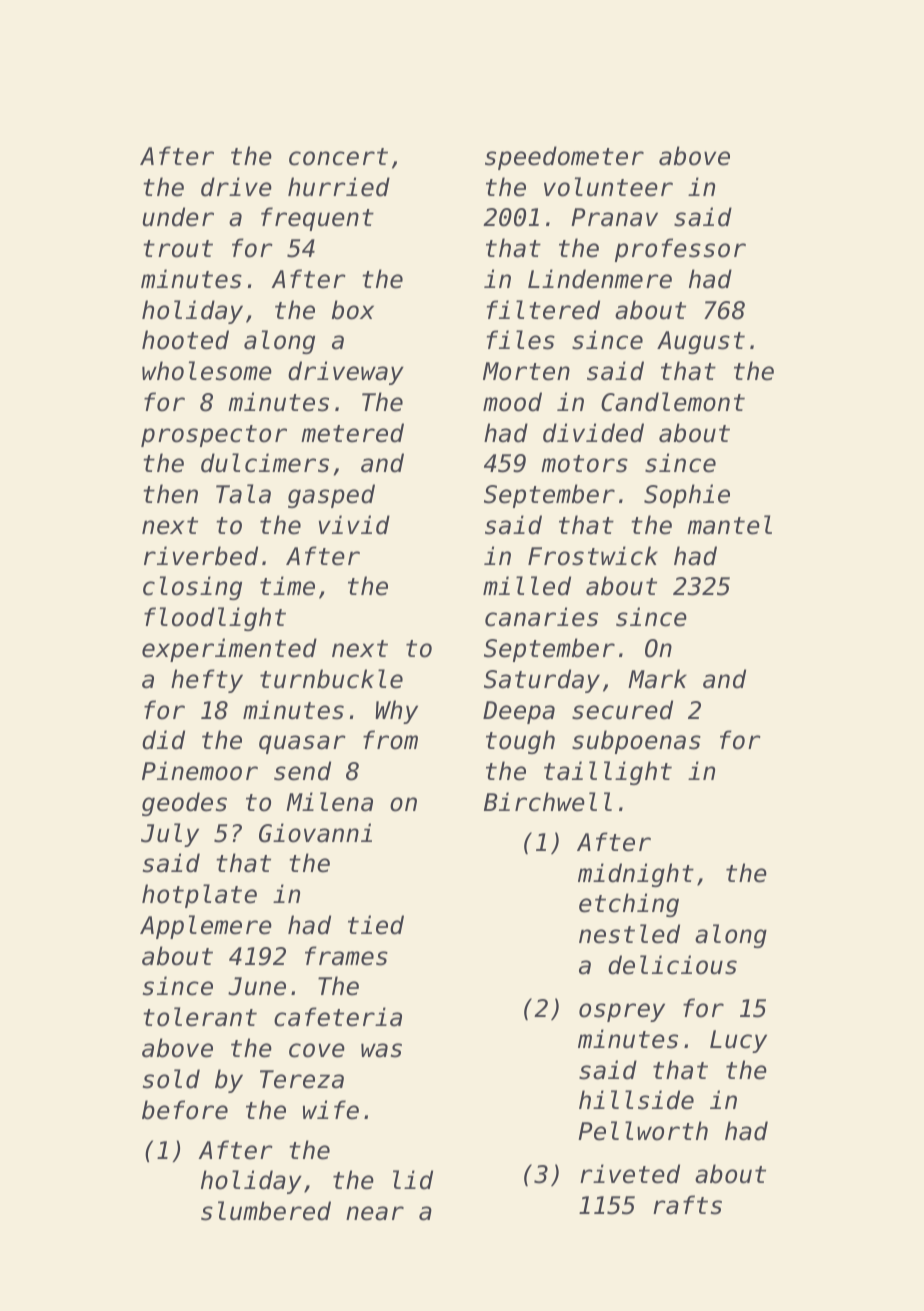 The height and width of the screenshot is (1311, 924). Describe the element at coordinates (381, 1050) in the screenshot. I see `was` at that location.
